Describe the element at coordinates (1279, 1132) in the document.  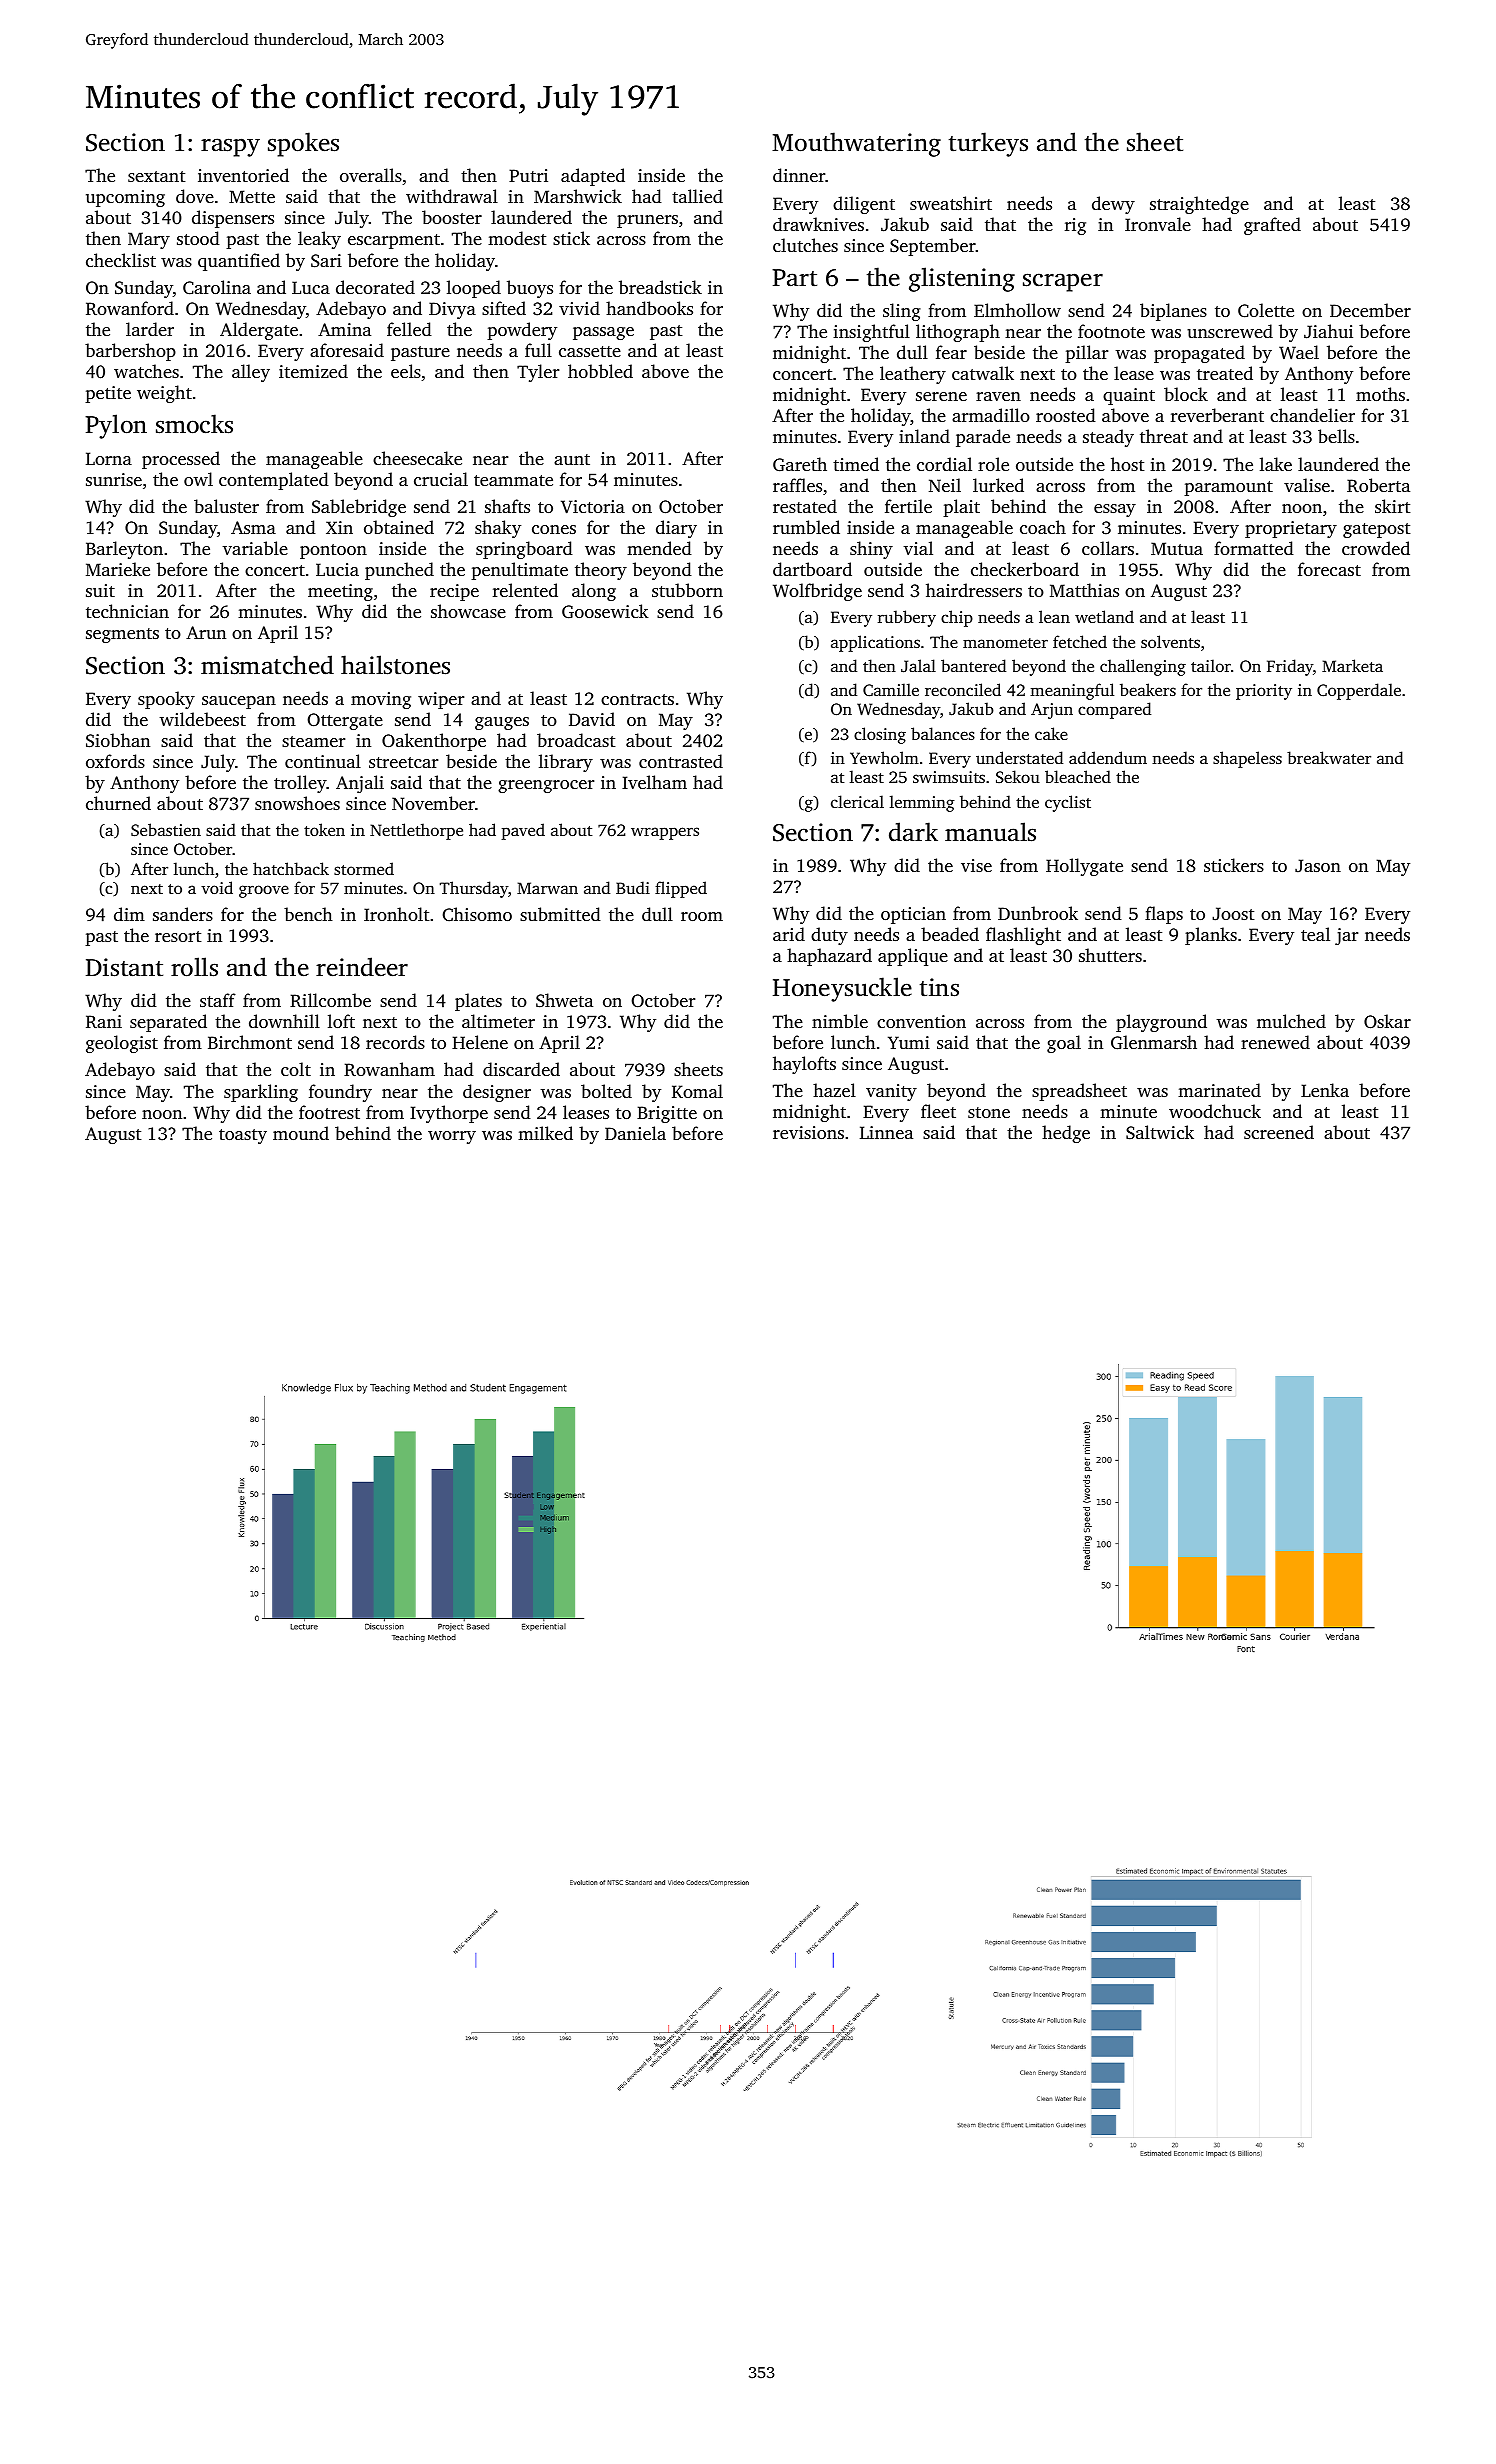
I see `screened` at that location.
